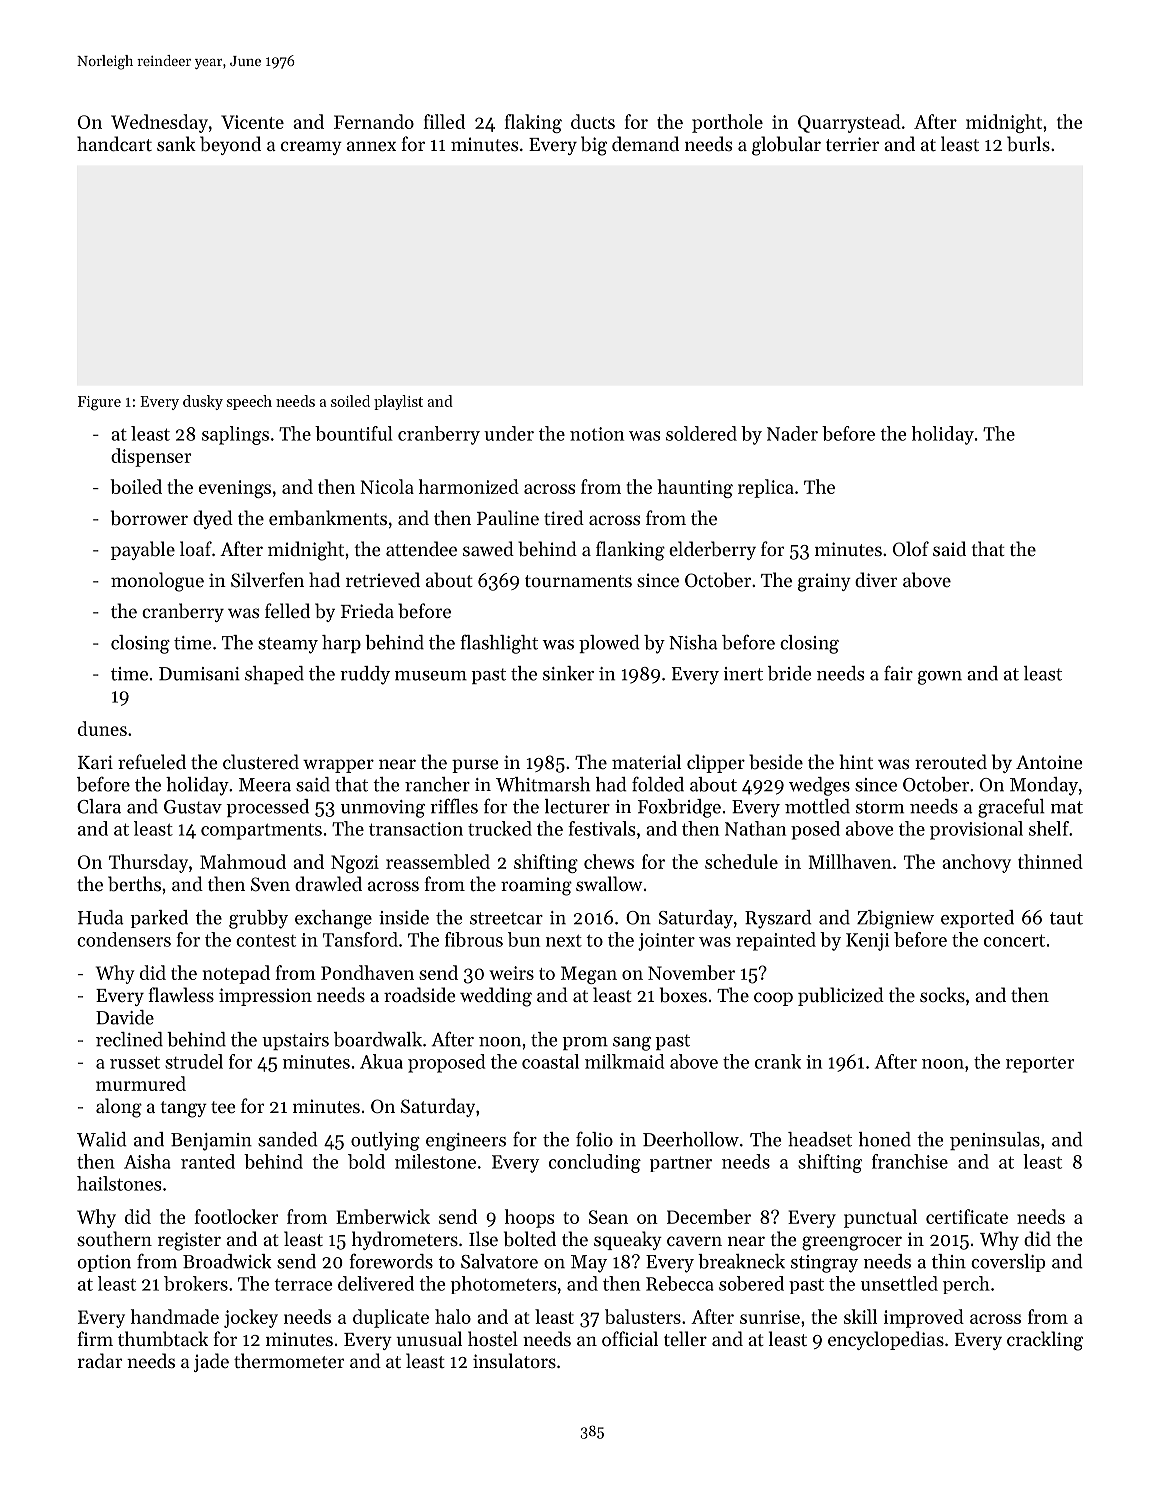  I want to click on payable, so click(143, 550).
